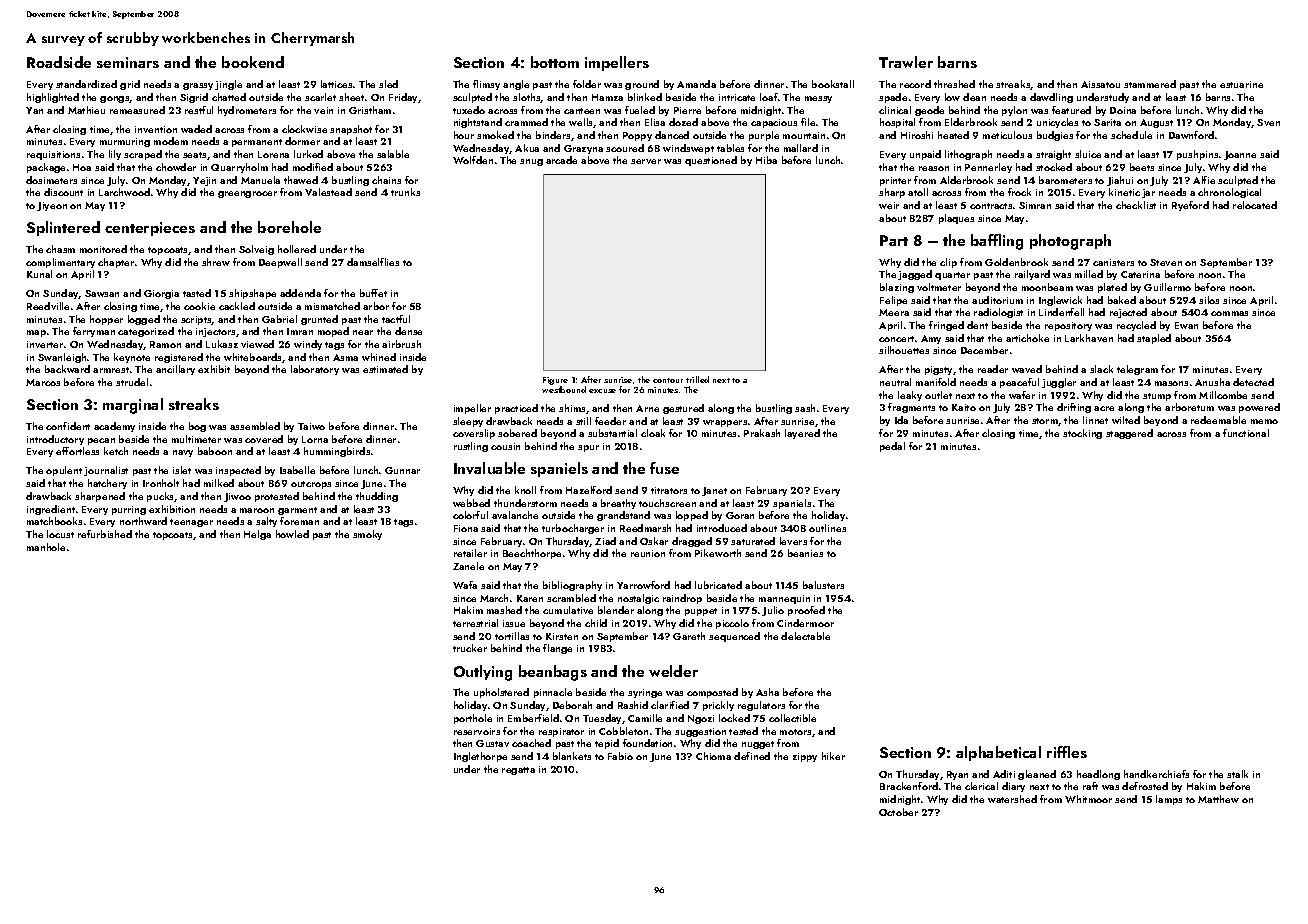  What do you see at coordinates (1120, 181) in the document?
I see `Jiahui` at bounding box center [1120, 181].
